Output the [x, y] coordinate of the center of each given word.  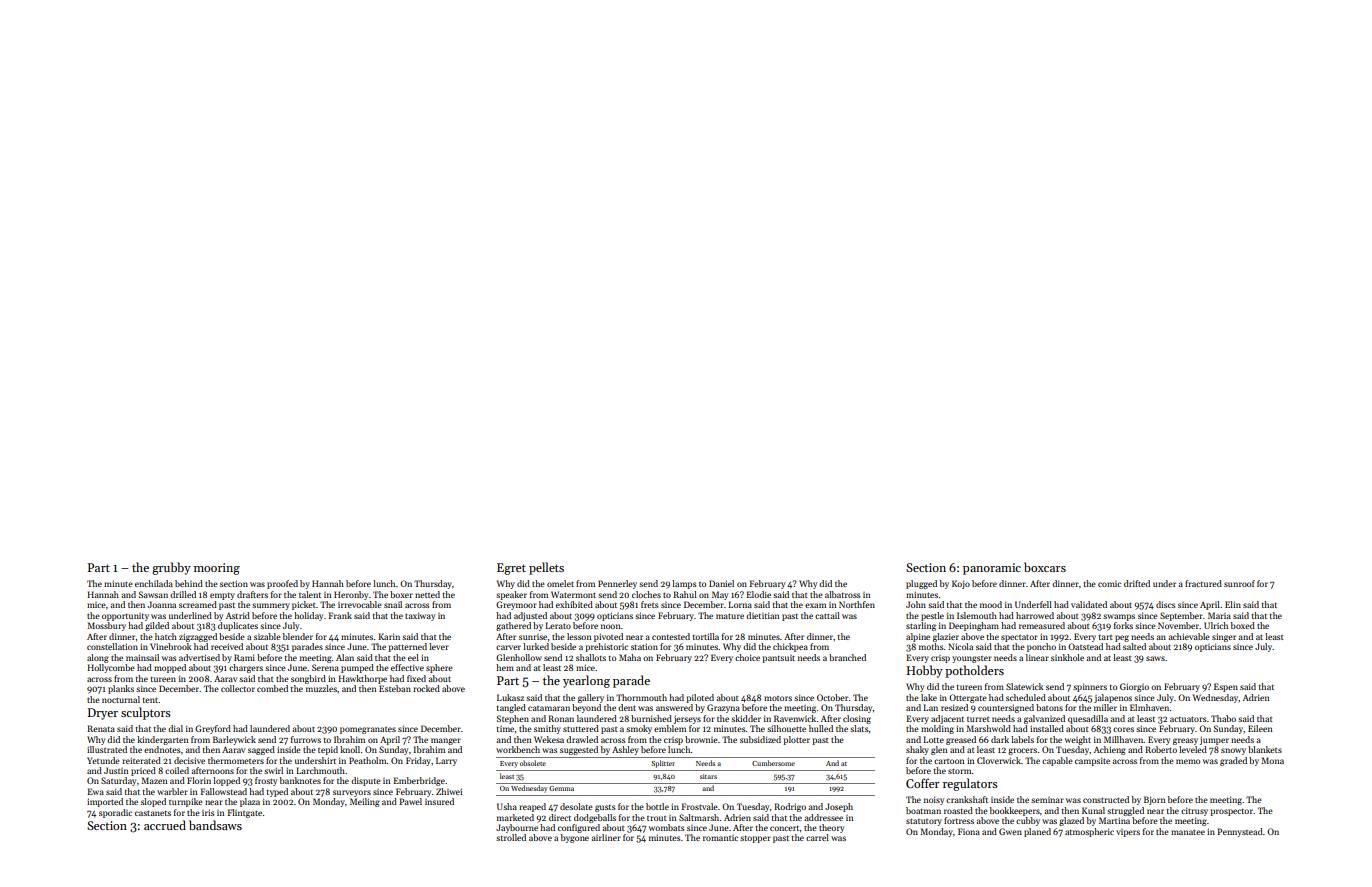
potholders [974, 671]
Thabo [1223, 718]
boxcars [1045, 567]
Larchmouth [320, 770]
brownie [701, 739]
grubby [171, 568]
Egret [511, 569]
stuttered [581, 728]
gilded [157, 626]
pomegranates [368, 730]
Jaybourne [517, 828]
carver [508, 647]
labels [1022, 739]
